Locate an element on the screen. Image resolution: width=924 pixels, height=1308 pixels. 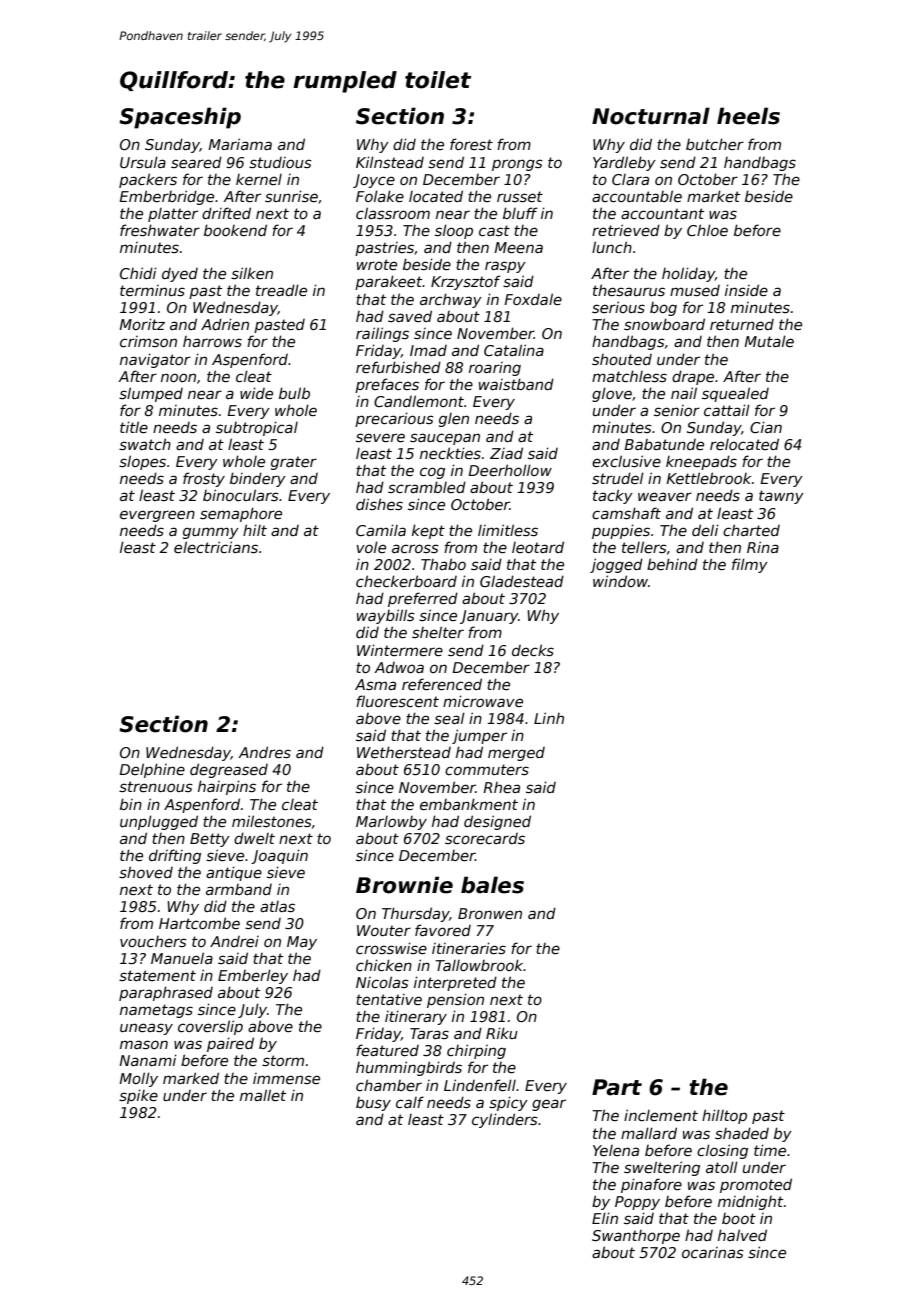
nametags is located at coordinates (156, 1011).
